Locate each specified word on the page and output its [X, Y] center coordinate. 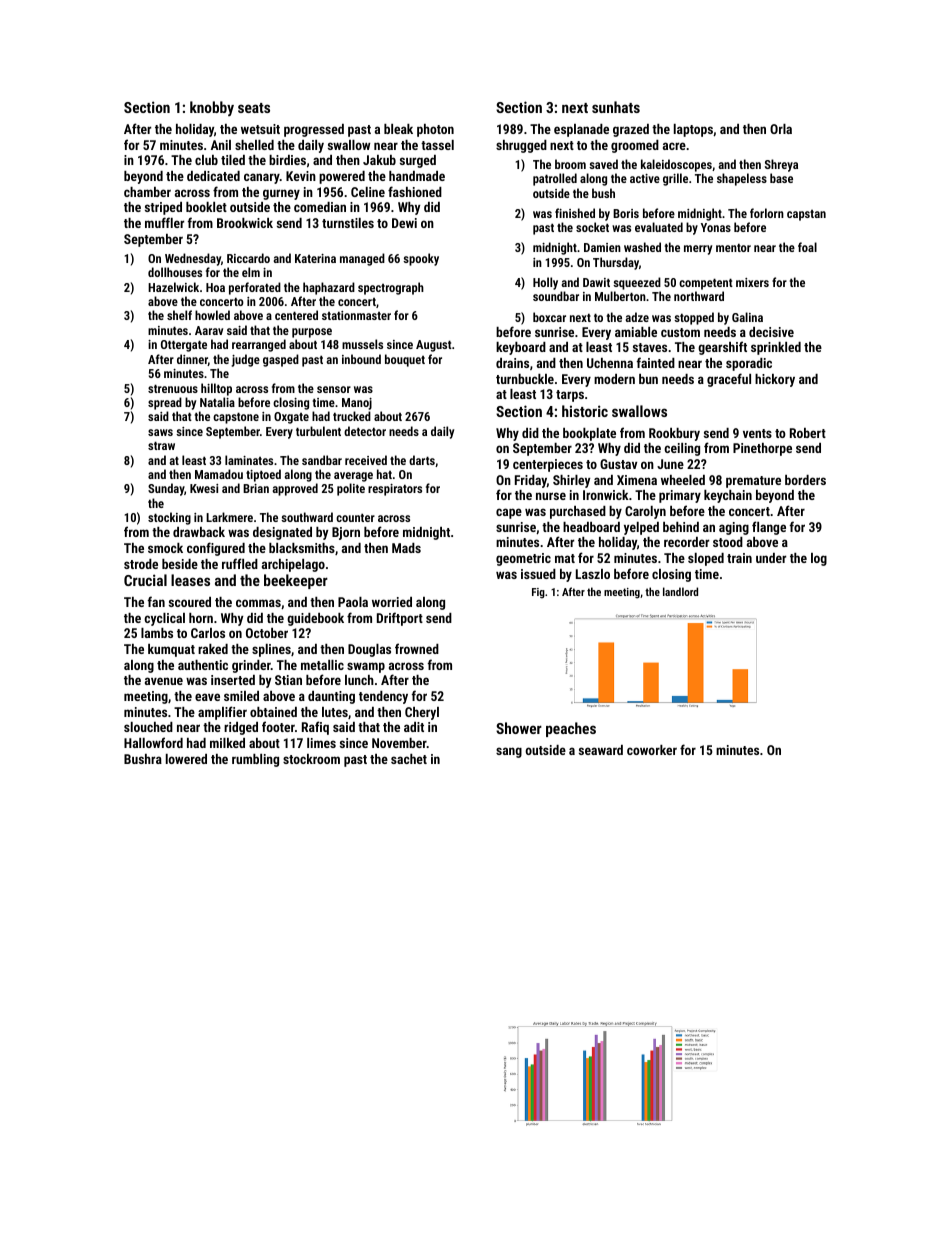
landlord [680, 591]
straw [161, 445]
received [366, 460]
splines [271, 650]
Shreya [781, 165]
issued [538, 574]
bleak [398, 129]
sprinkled [776, 348]
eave [207, 697]
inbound [361, 359]
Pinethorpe [762, 449]
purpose [312, 333]
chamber [147, 192]
